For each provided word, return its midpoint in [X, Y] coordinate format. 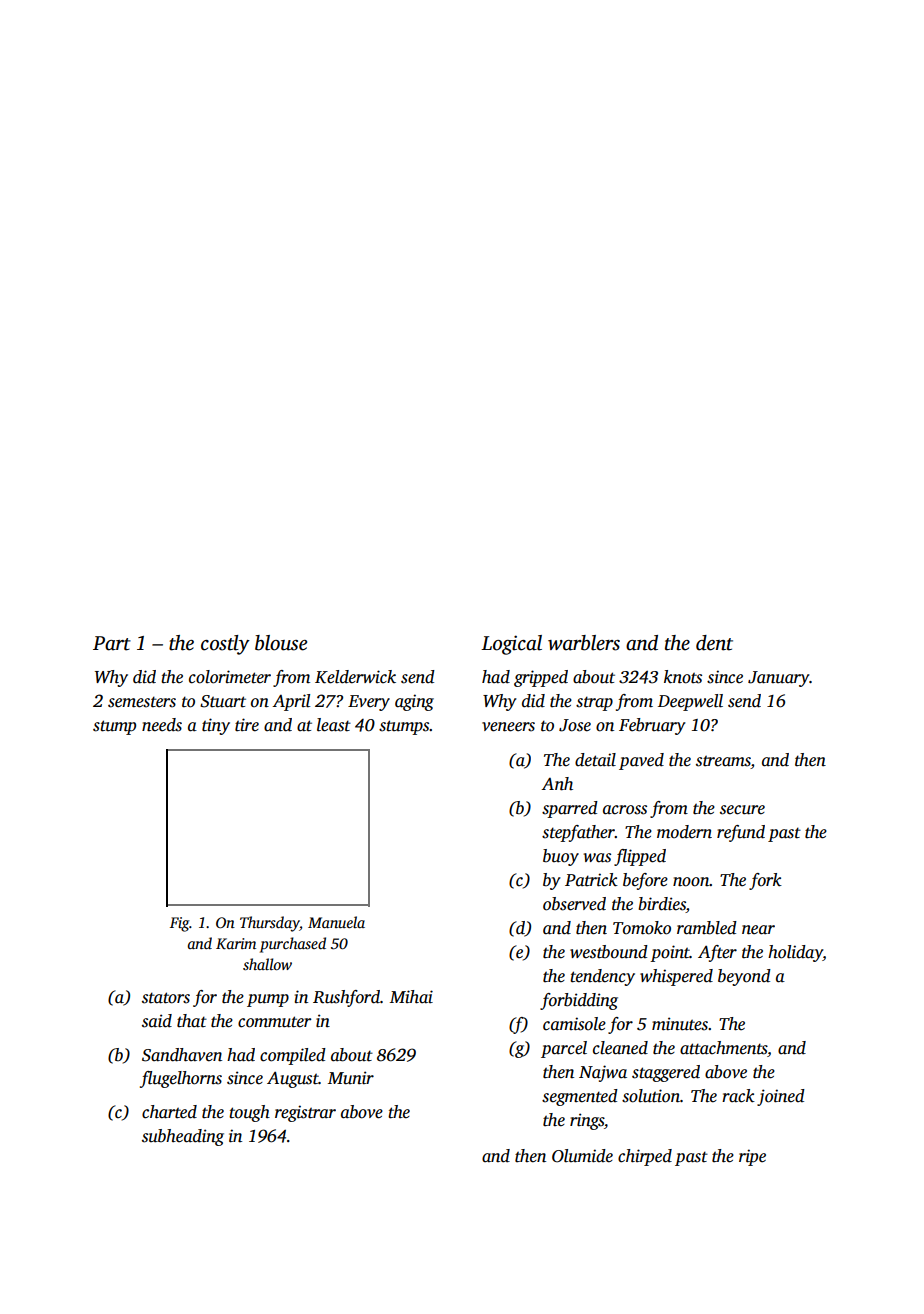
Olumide [582, 1156]
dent [714, 643]
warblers [584, 643]
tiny [216, 726]
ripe [752, 1157]
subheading [183, 1137]
